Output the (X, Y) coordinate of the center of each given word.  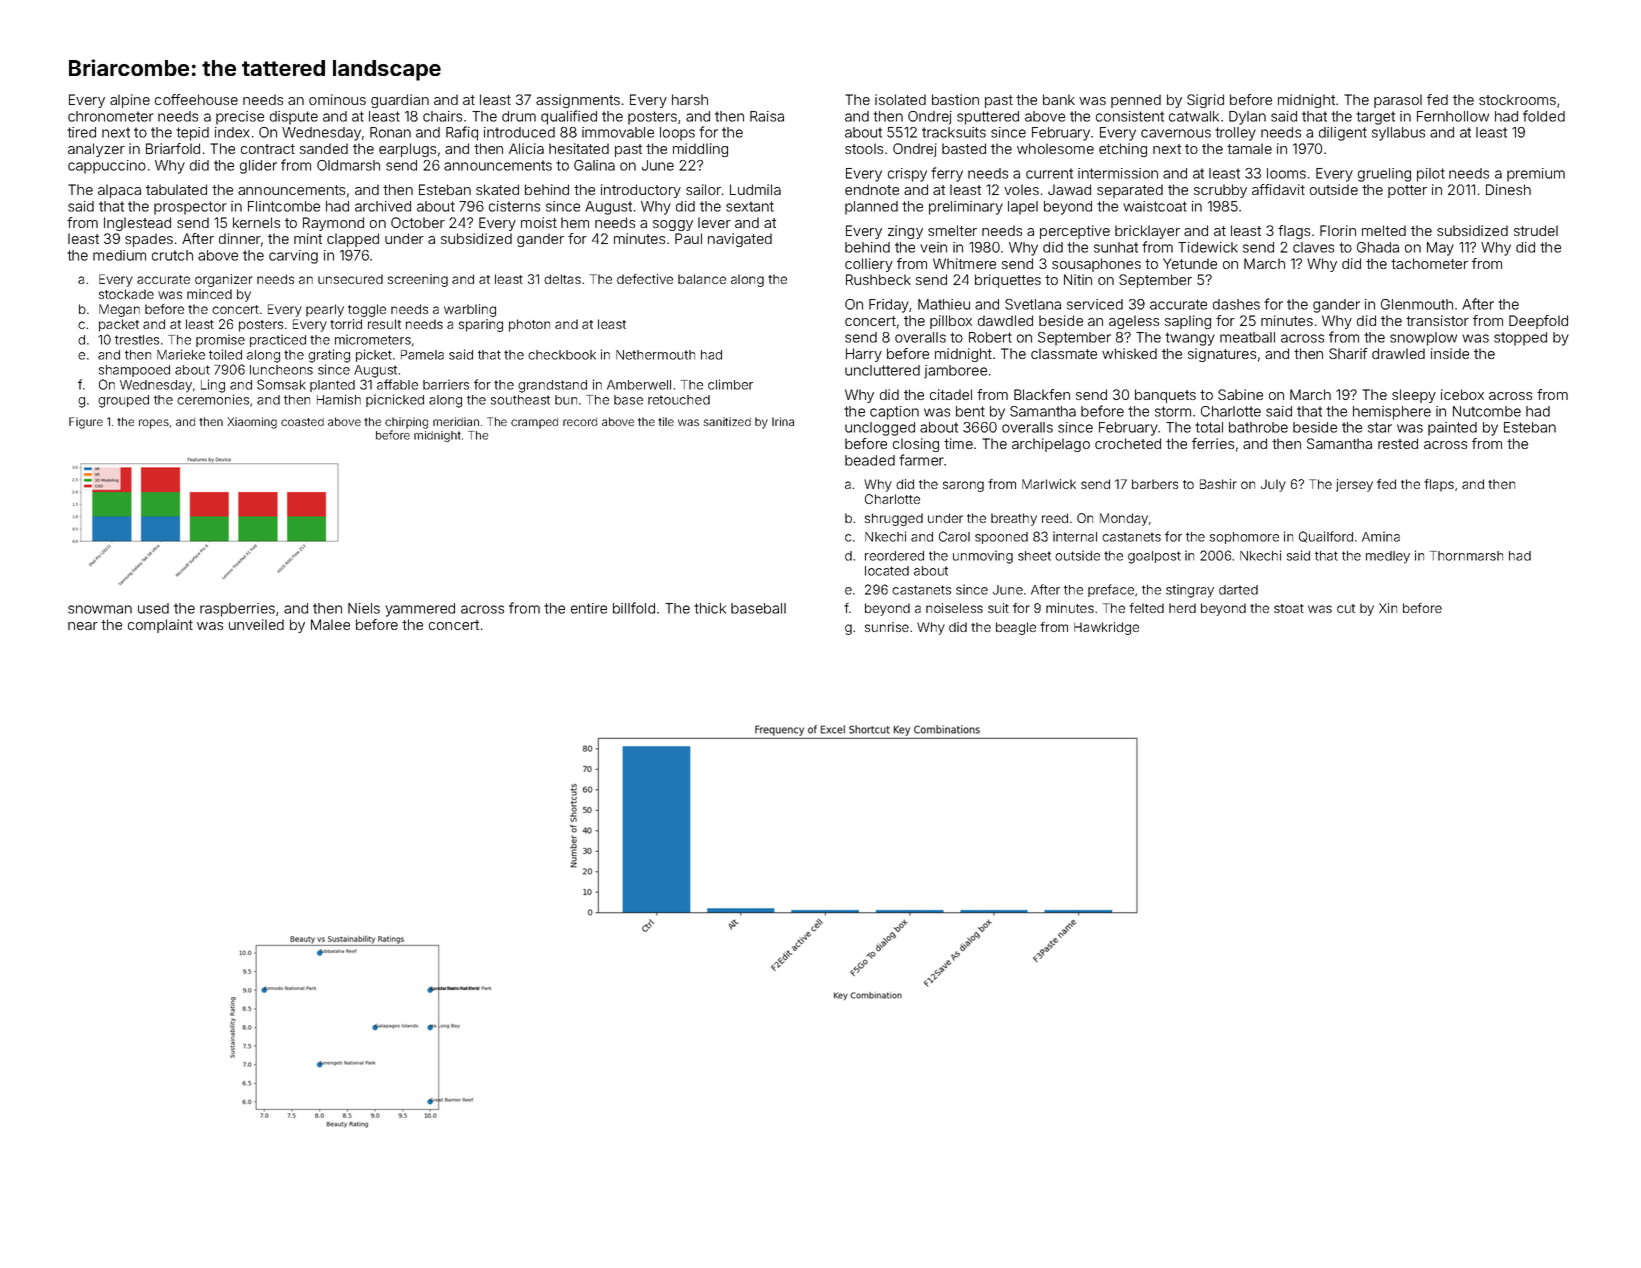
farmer (921, 460)
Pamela (422, 355)
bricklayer (1147, 232)
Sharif (1348, 353)
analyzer (96, 150)
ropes (154, 424)
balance (702, 279)
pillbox (951, 322)
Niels (364, 608)
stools (864, 148)
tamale (1249, 148)
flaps (1439, 485)
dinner (240, 238)
